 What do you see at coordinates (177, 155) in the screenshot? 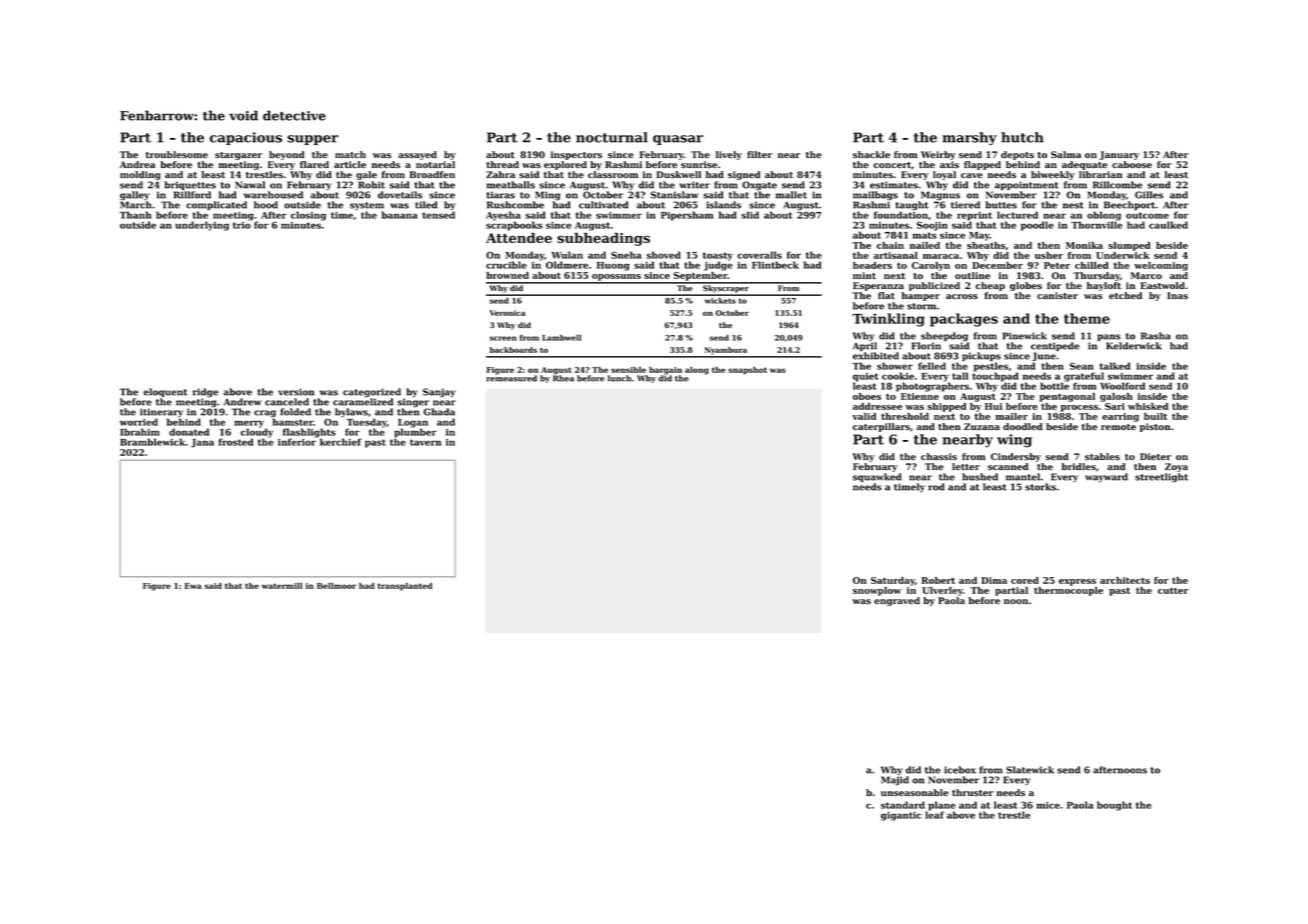
I see `troublesome` at bounding box center [177, 155].
